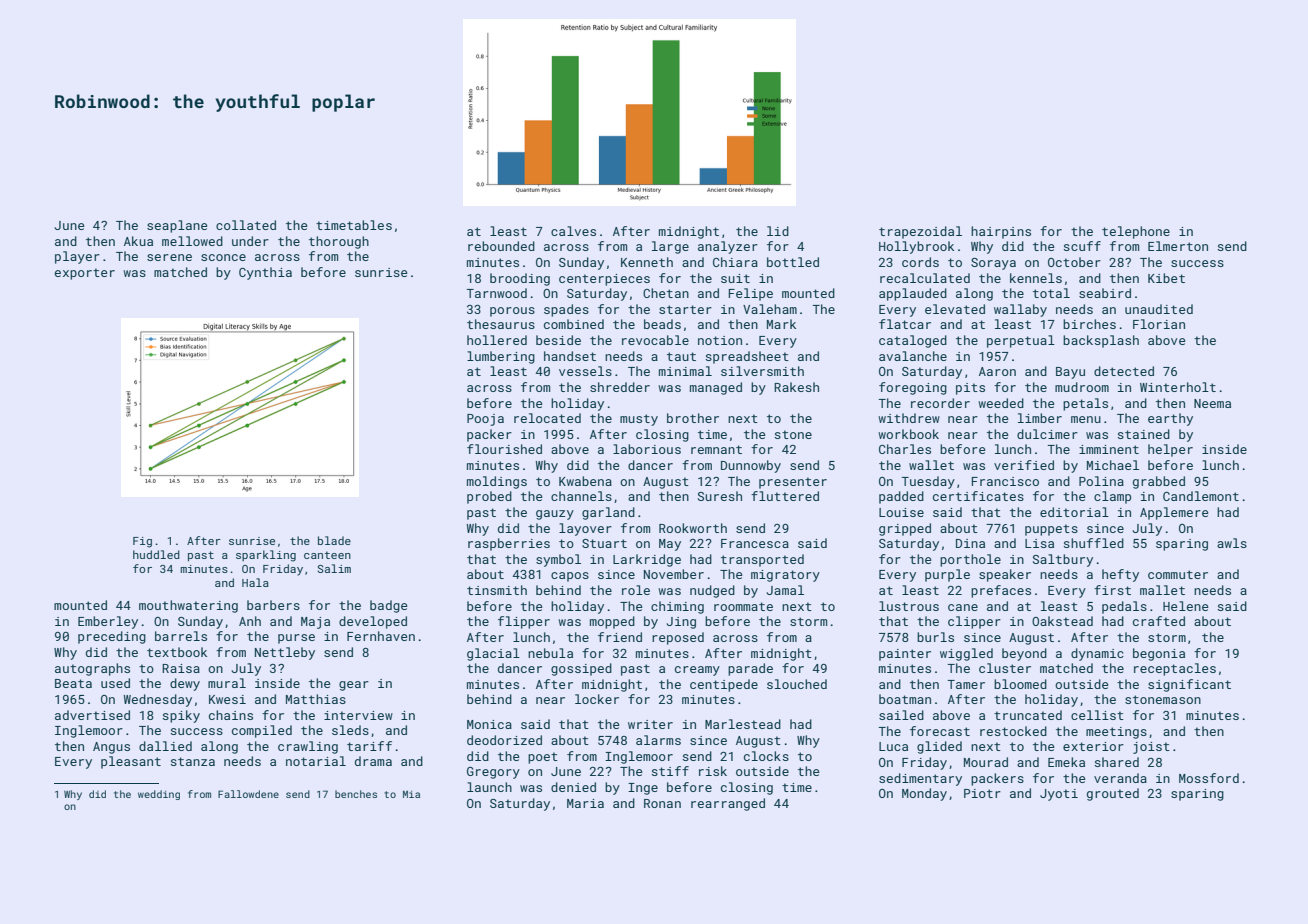  Describe the element at coordinates (693, 528) in the document. I see `Rookworth` at that location.
